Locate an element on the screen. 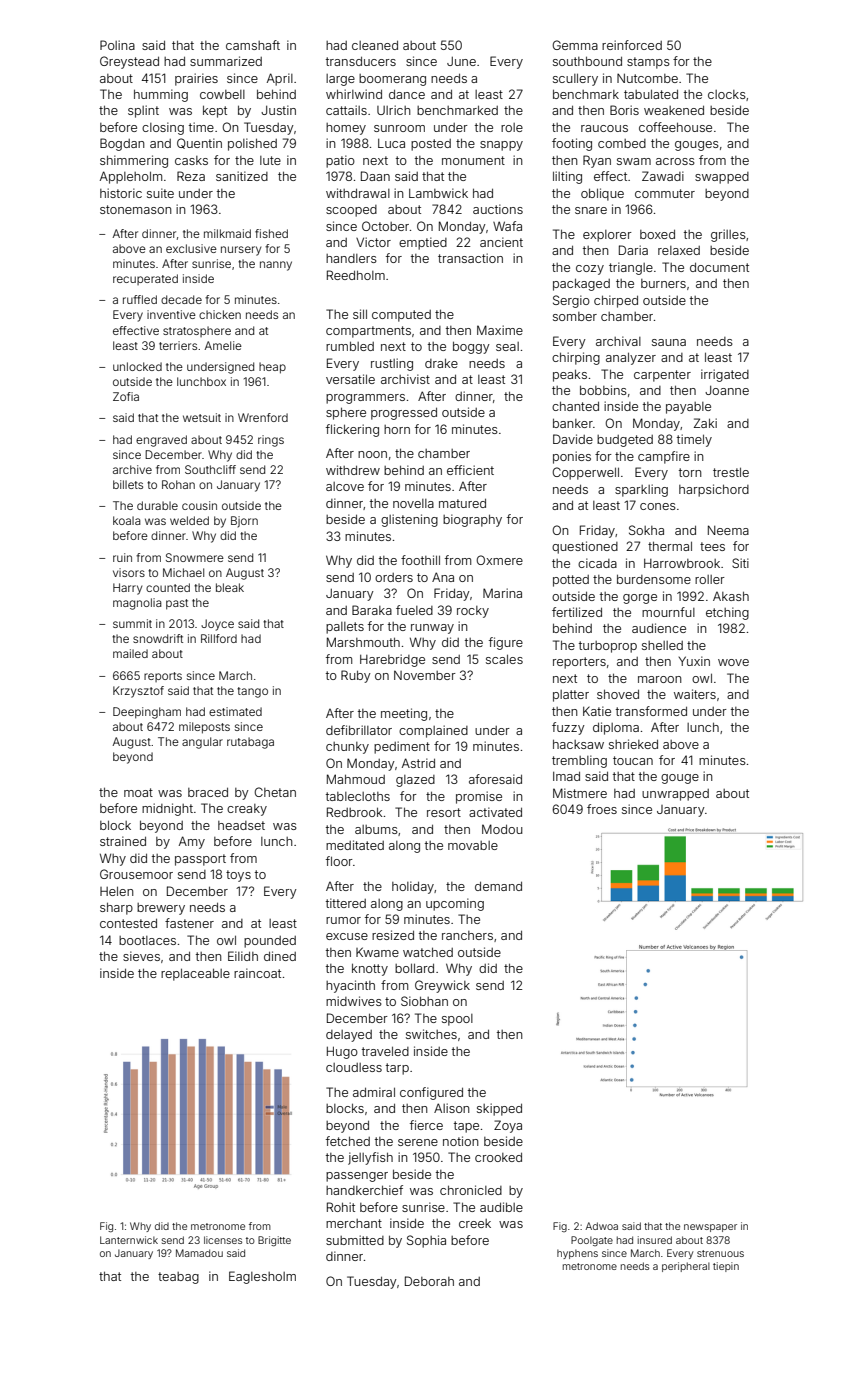  unwrapped is located at coordinates (675, 795).
